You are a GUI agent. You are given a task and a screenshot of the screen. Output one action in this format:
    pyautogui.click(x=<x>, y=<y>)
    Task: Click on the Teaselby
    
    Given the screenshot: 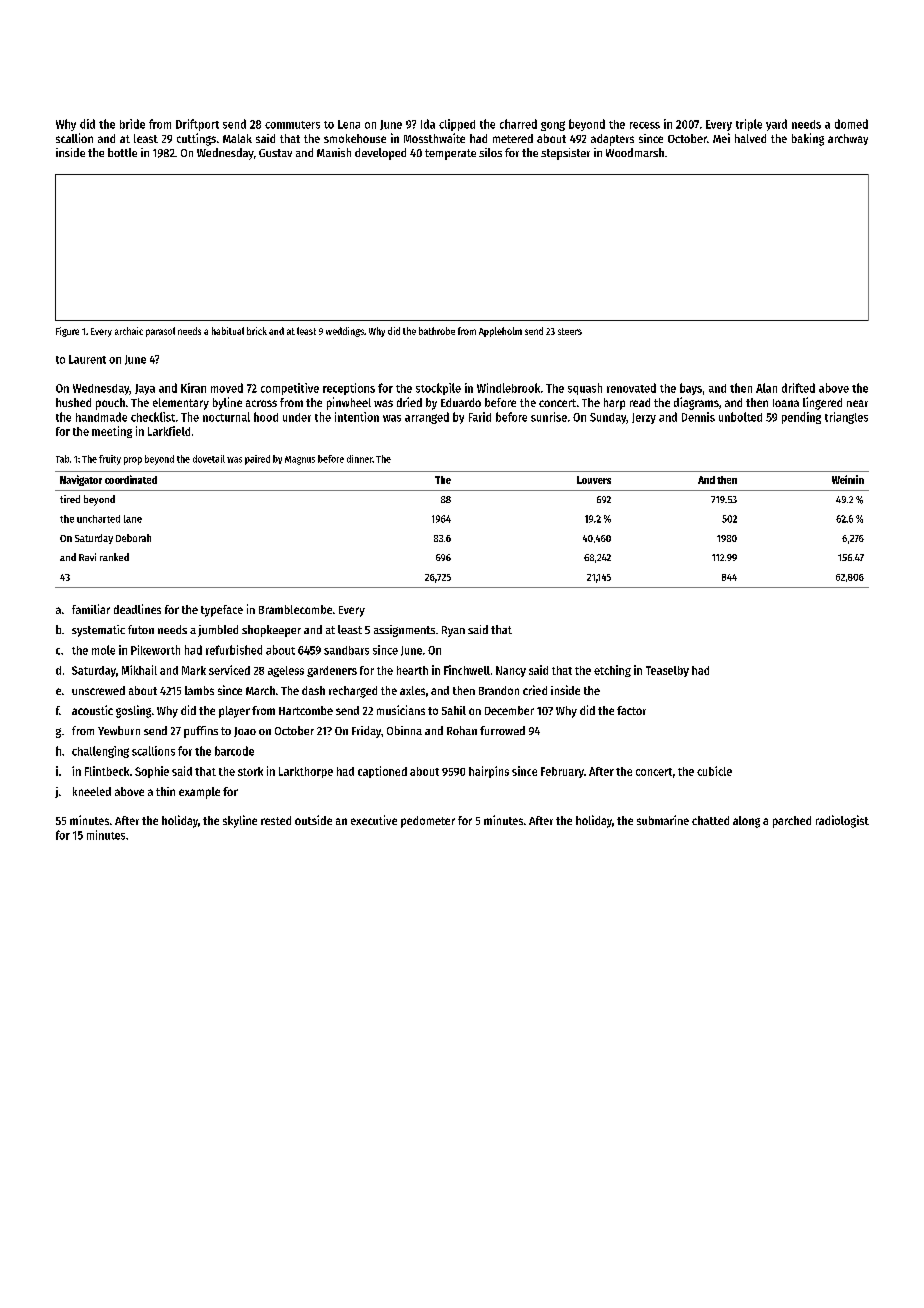 What is the action you would take?
    pyautogui.click(x=667, y=671)
